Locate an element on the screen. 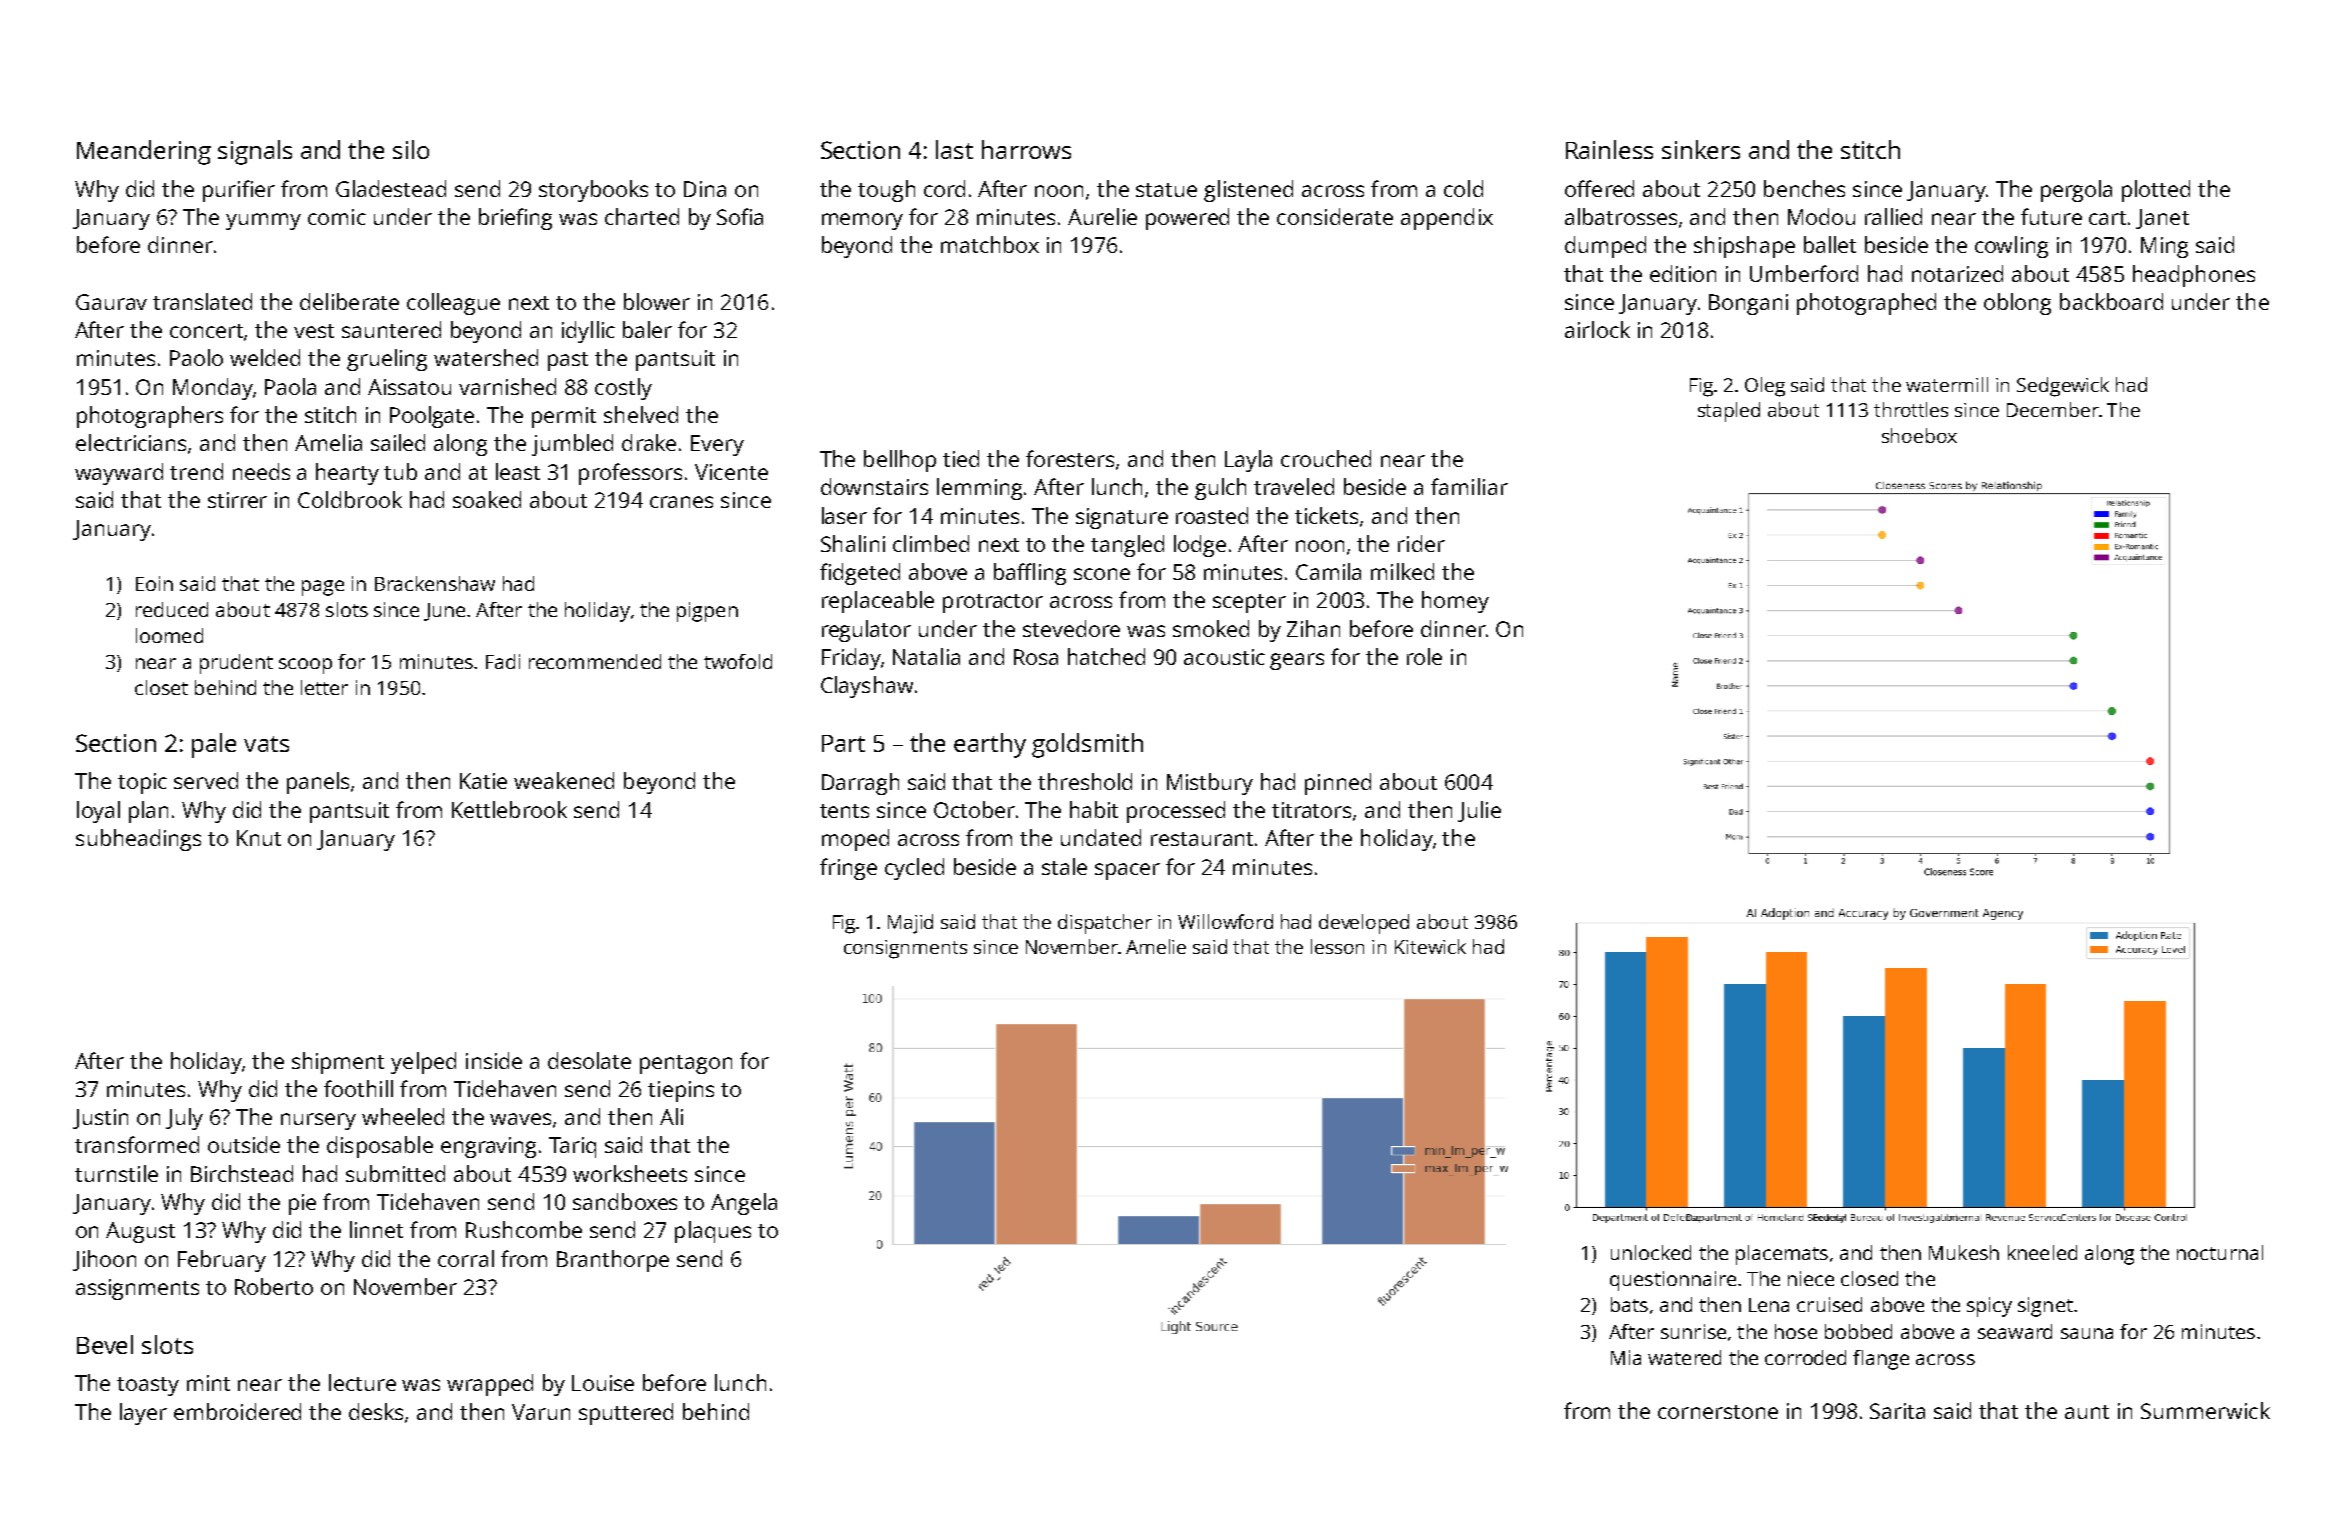 This screenshot has height=1520, width=2349. Paolo is located at coordinates (196, 357).
